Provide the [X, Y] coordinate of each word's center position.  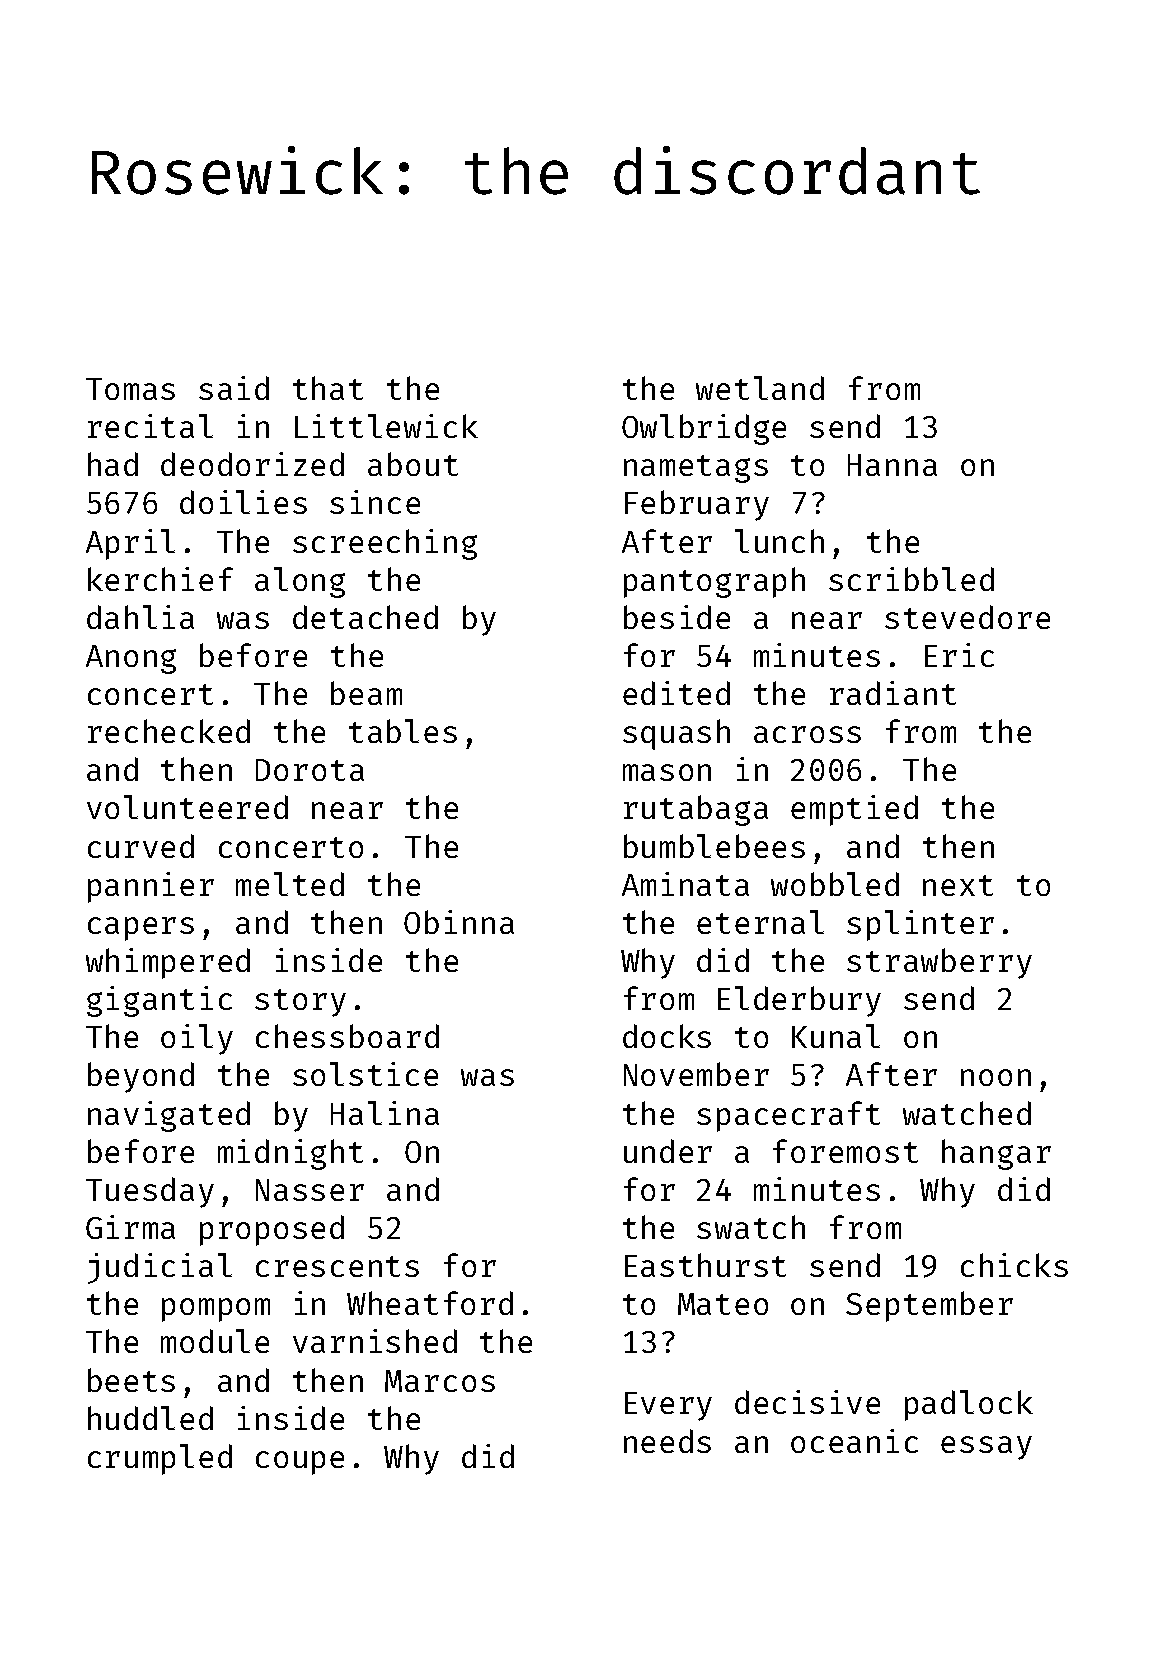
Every [668, 1406]
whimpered [168, 963]
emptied [854, 810]
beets [131, 1380]
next [958, 885]
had [113, 464]
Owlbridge [704, 429]
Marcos [440, 1381]
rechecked [169, 731]
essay [986, 1448]
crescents [337, 1266]
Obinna [459, 922]
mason [667, 772]
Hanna [892, 465]
